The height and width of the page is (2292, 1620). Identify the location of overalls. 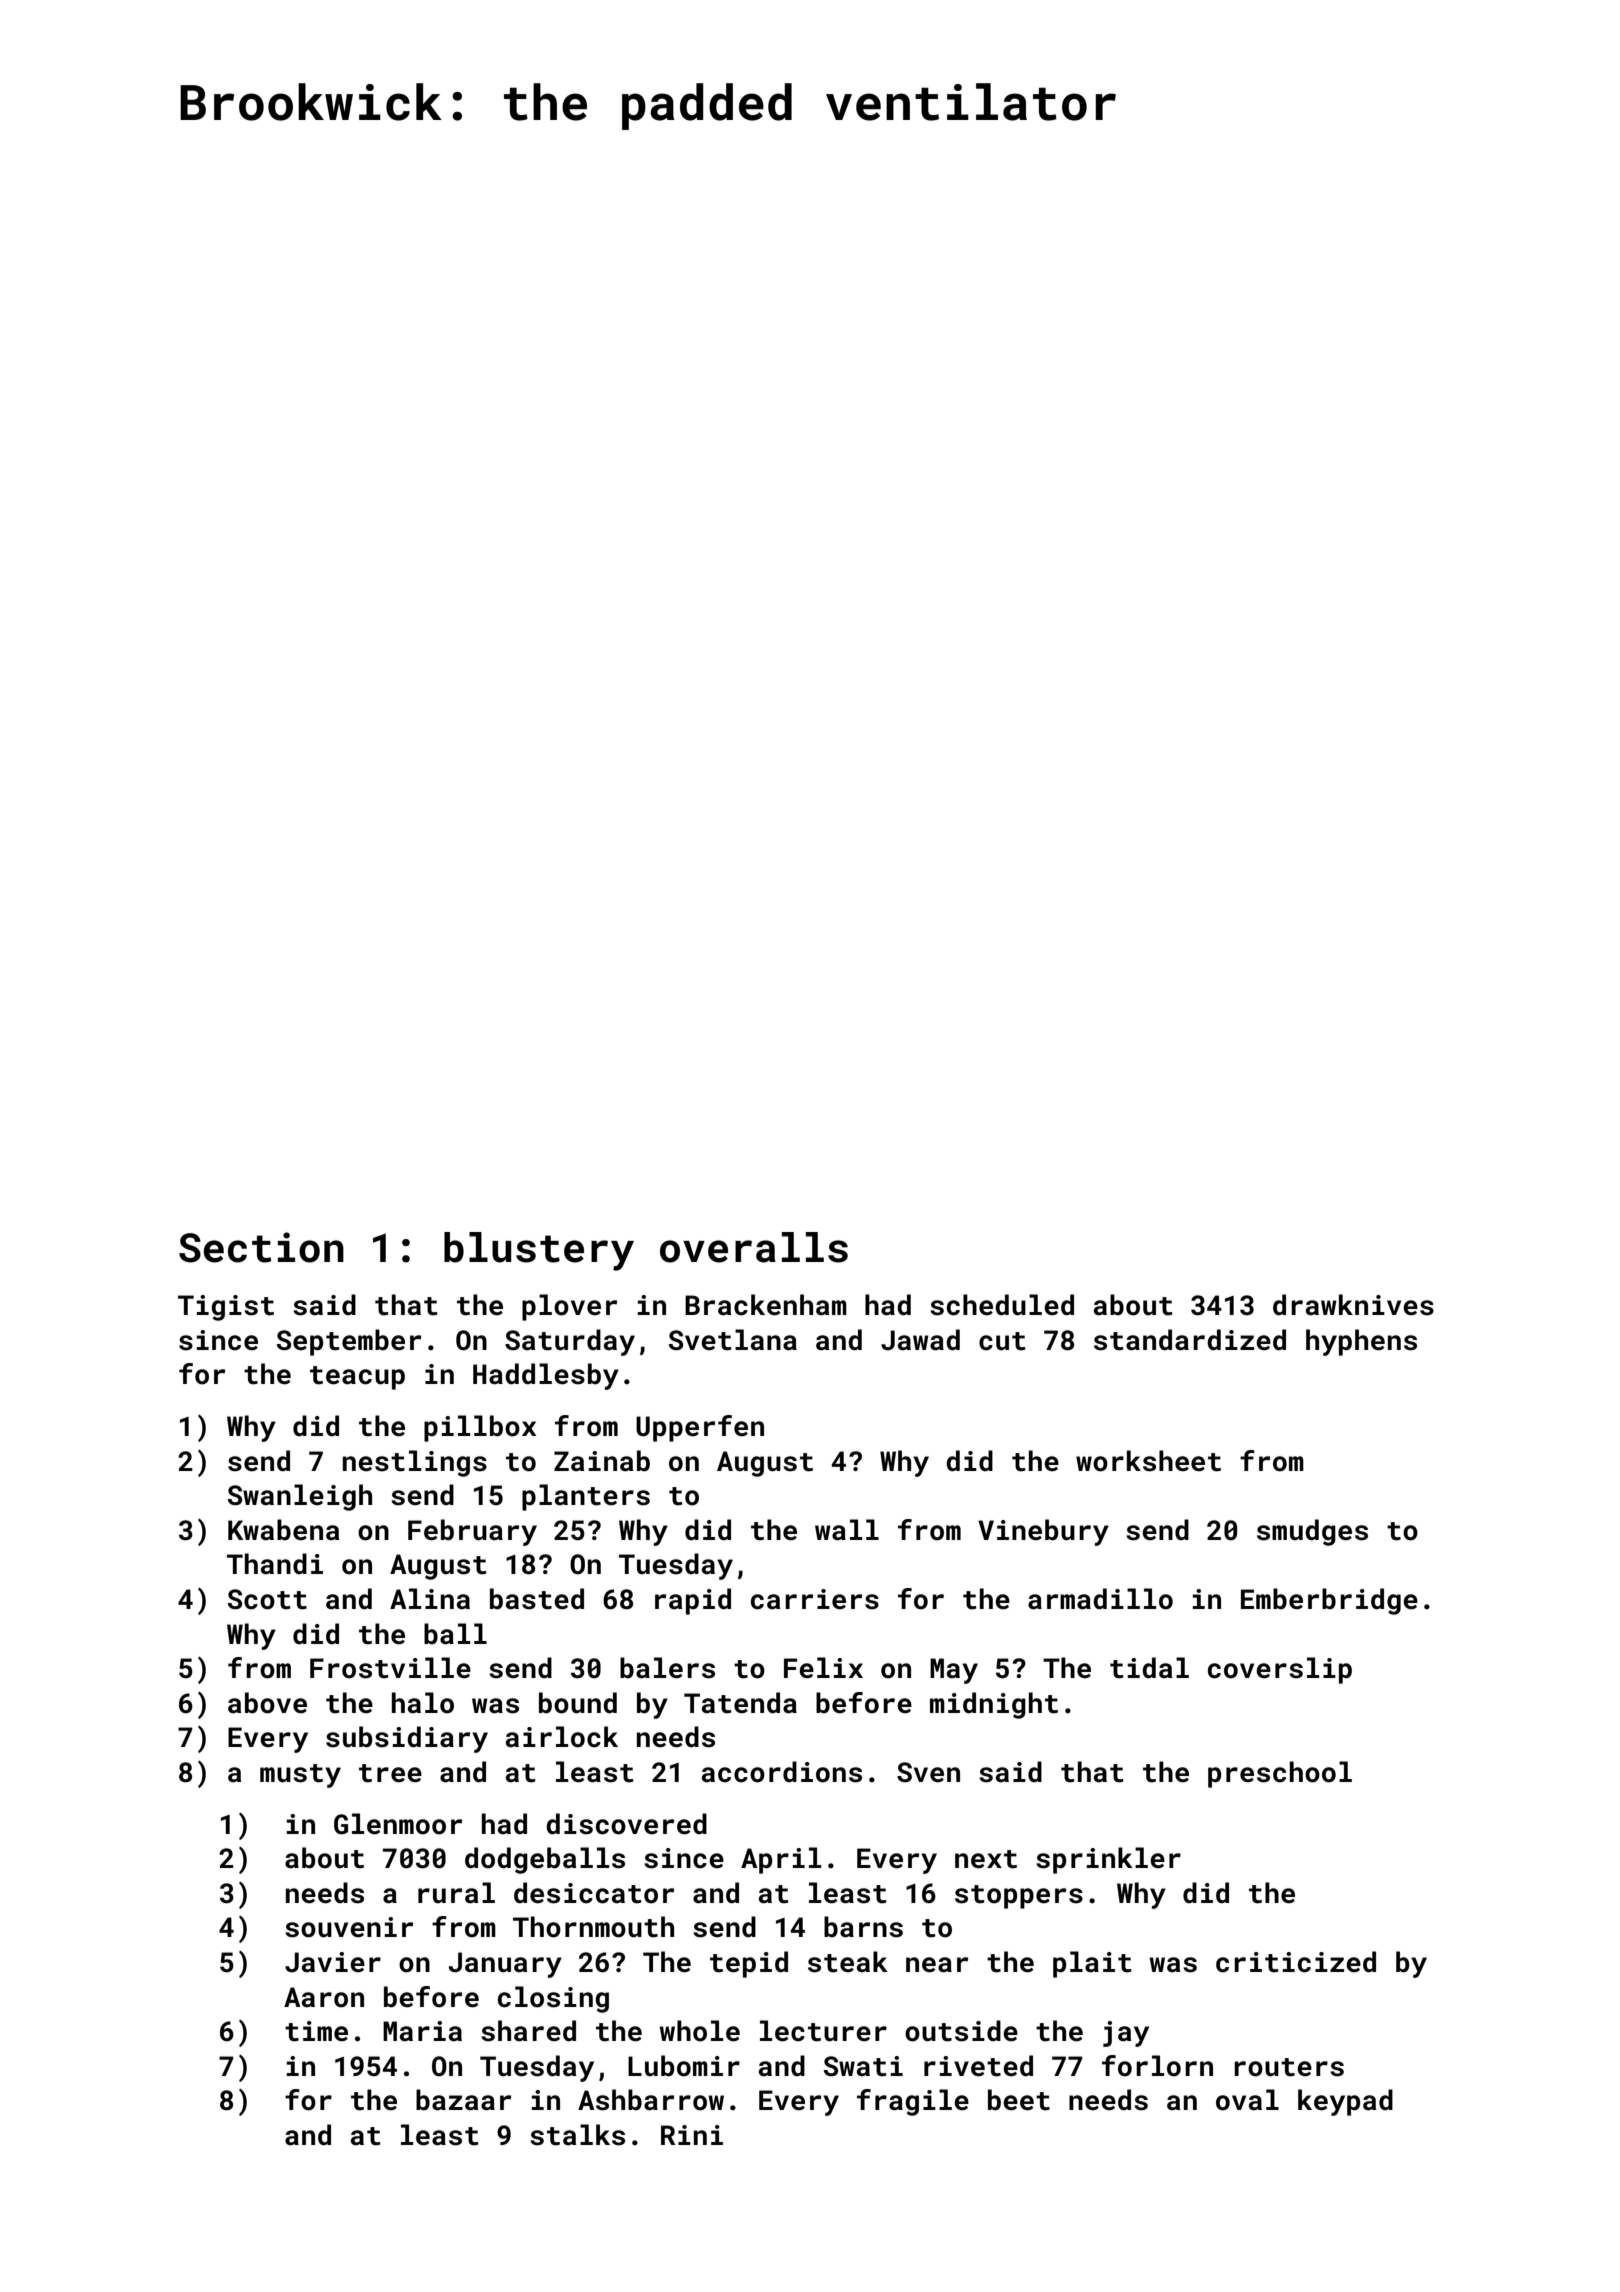
(754, 1247).
